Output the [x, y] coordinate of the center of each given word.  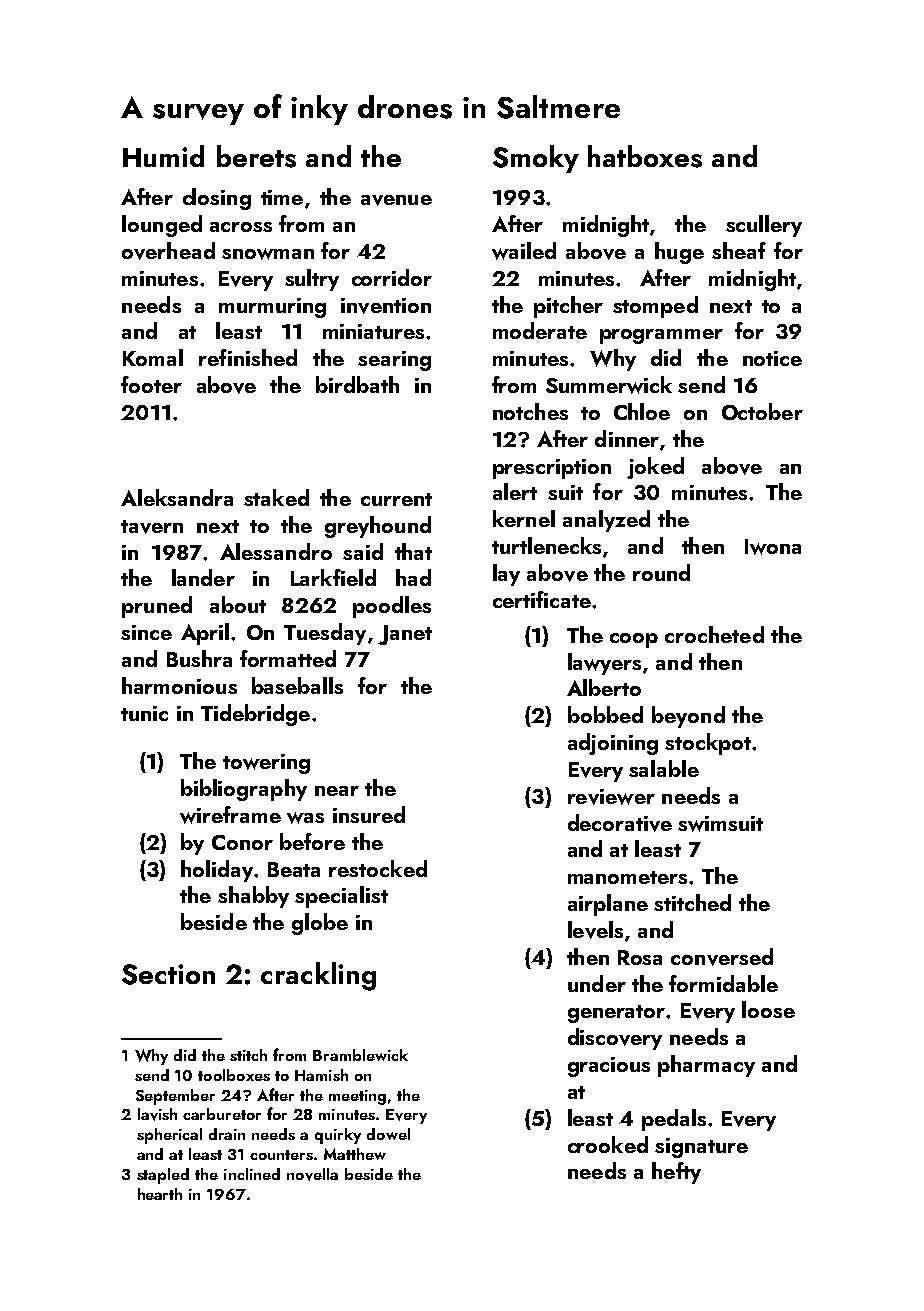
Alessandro [276, 551]
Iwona [773, 547]
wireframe [230, 815]
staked [276, 497]
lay [506, 575]
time [282, 197]
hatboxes [645, 156]
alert [515, 491]
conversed [722, 957]
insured [369, 814]
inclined [252, 1174]
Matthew [355, 1154]
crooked [608, 1144]
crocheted [714, 634]
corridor [392, 277]
